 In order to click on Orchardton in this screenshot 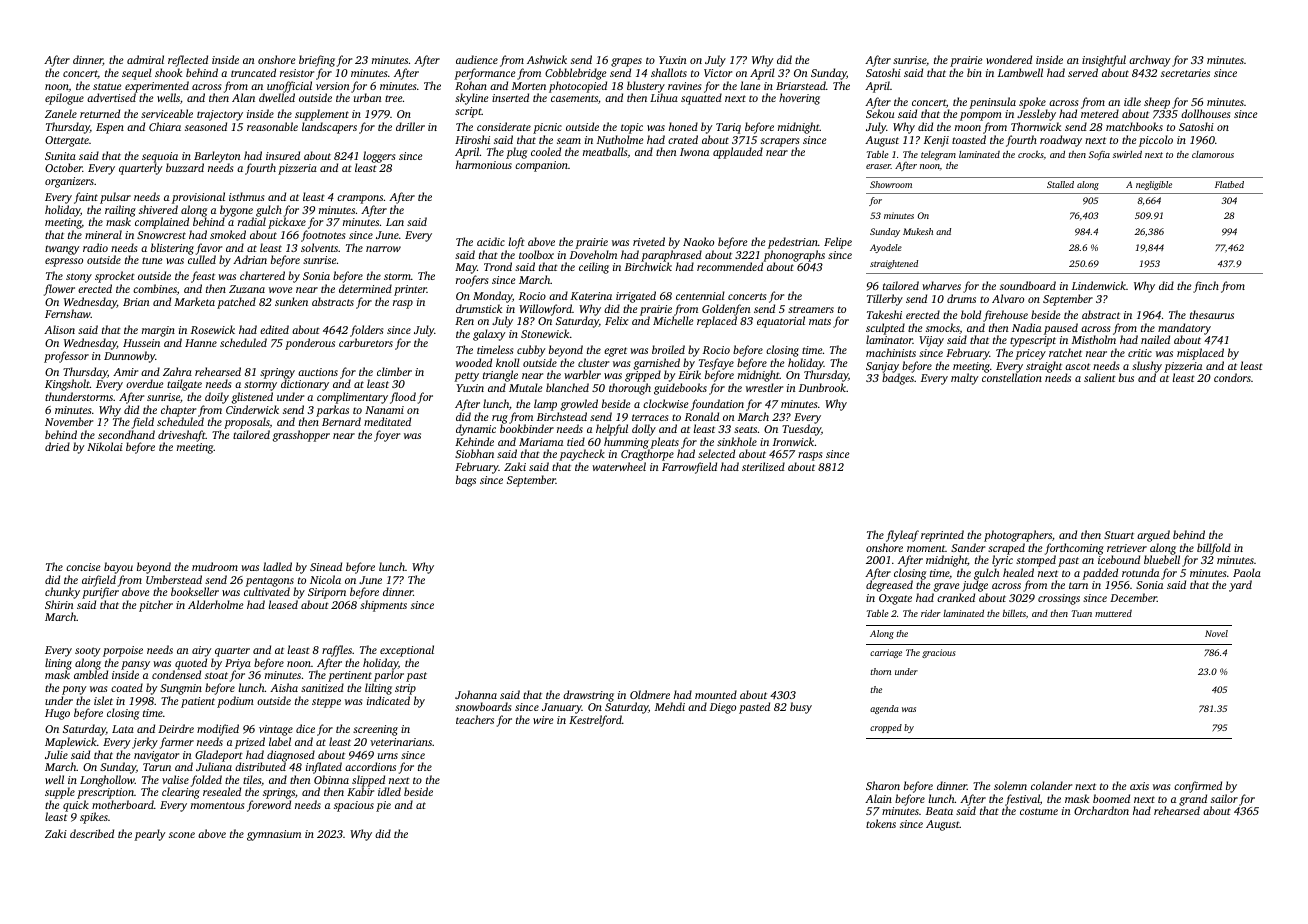, I will do `click(1101, 810)`.
